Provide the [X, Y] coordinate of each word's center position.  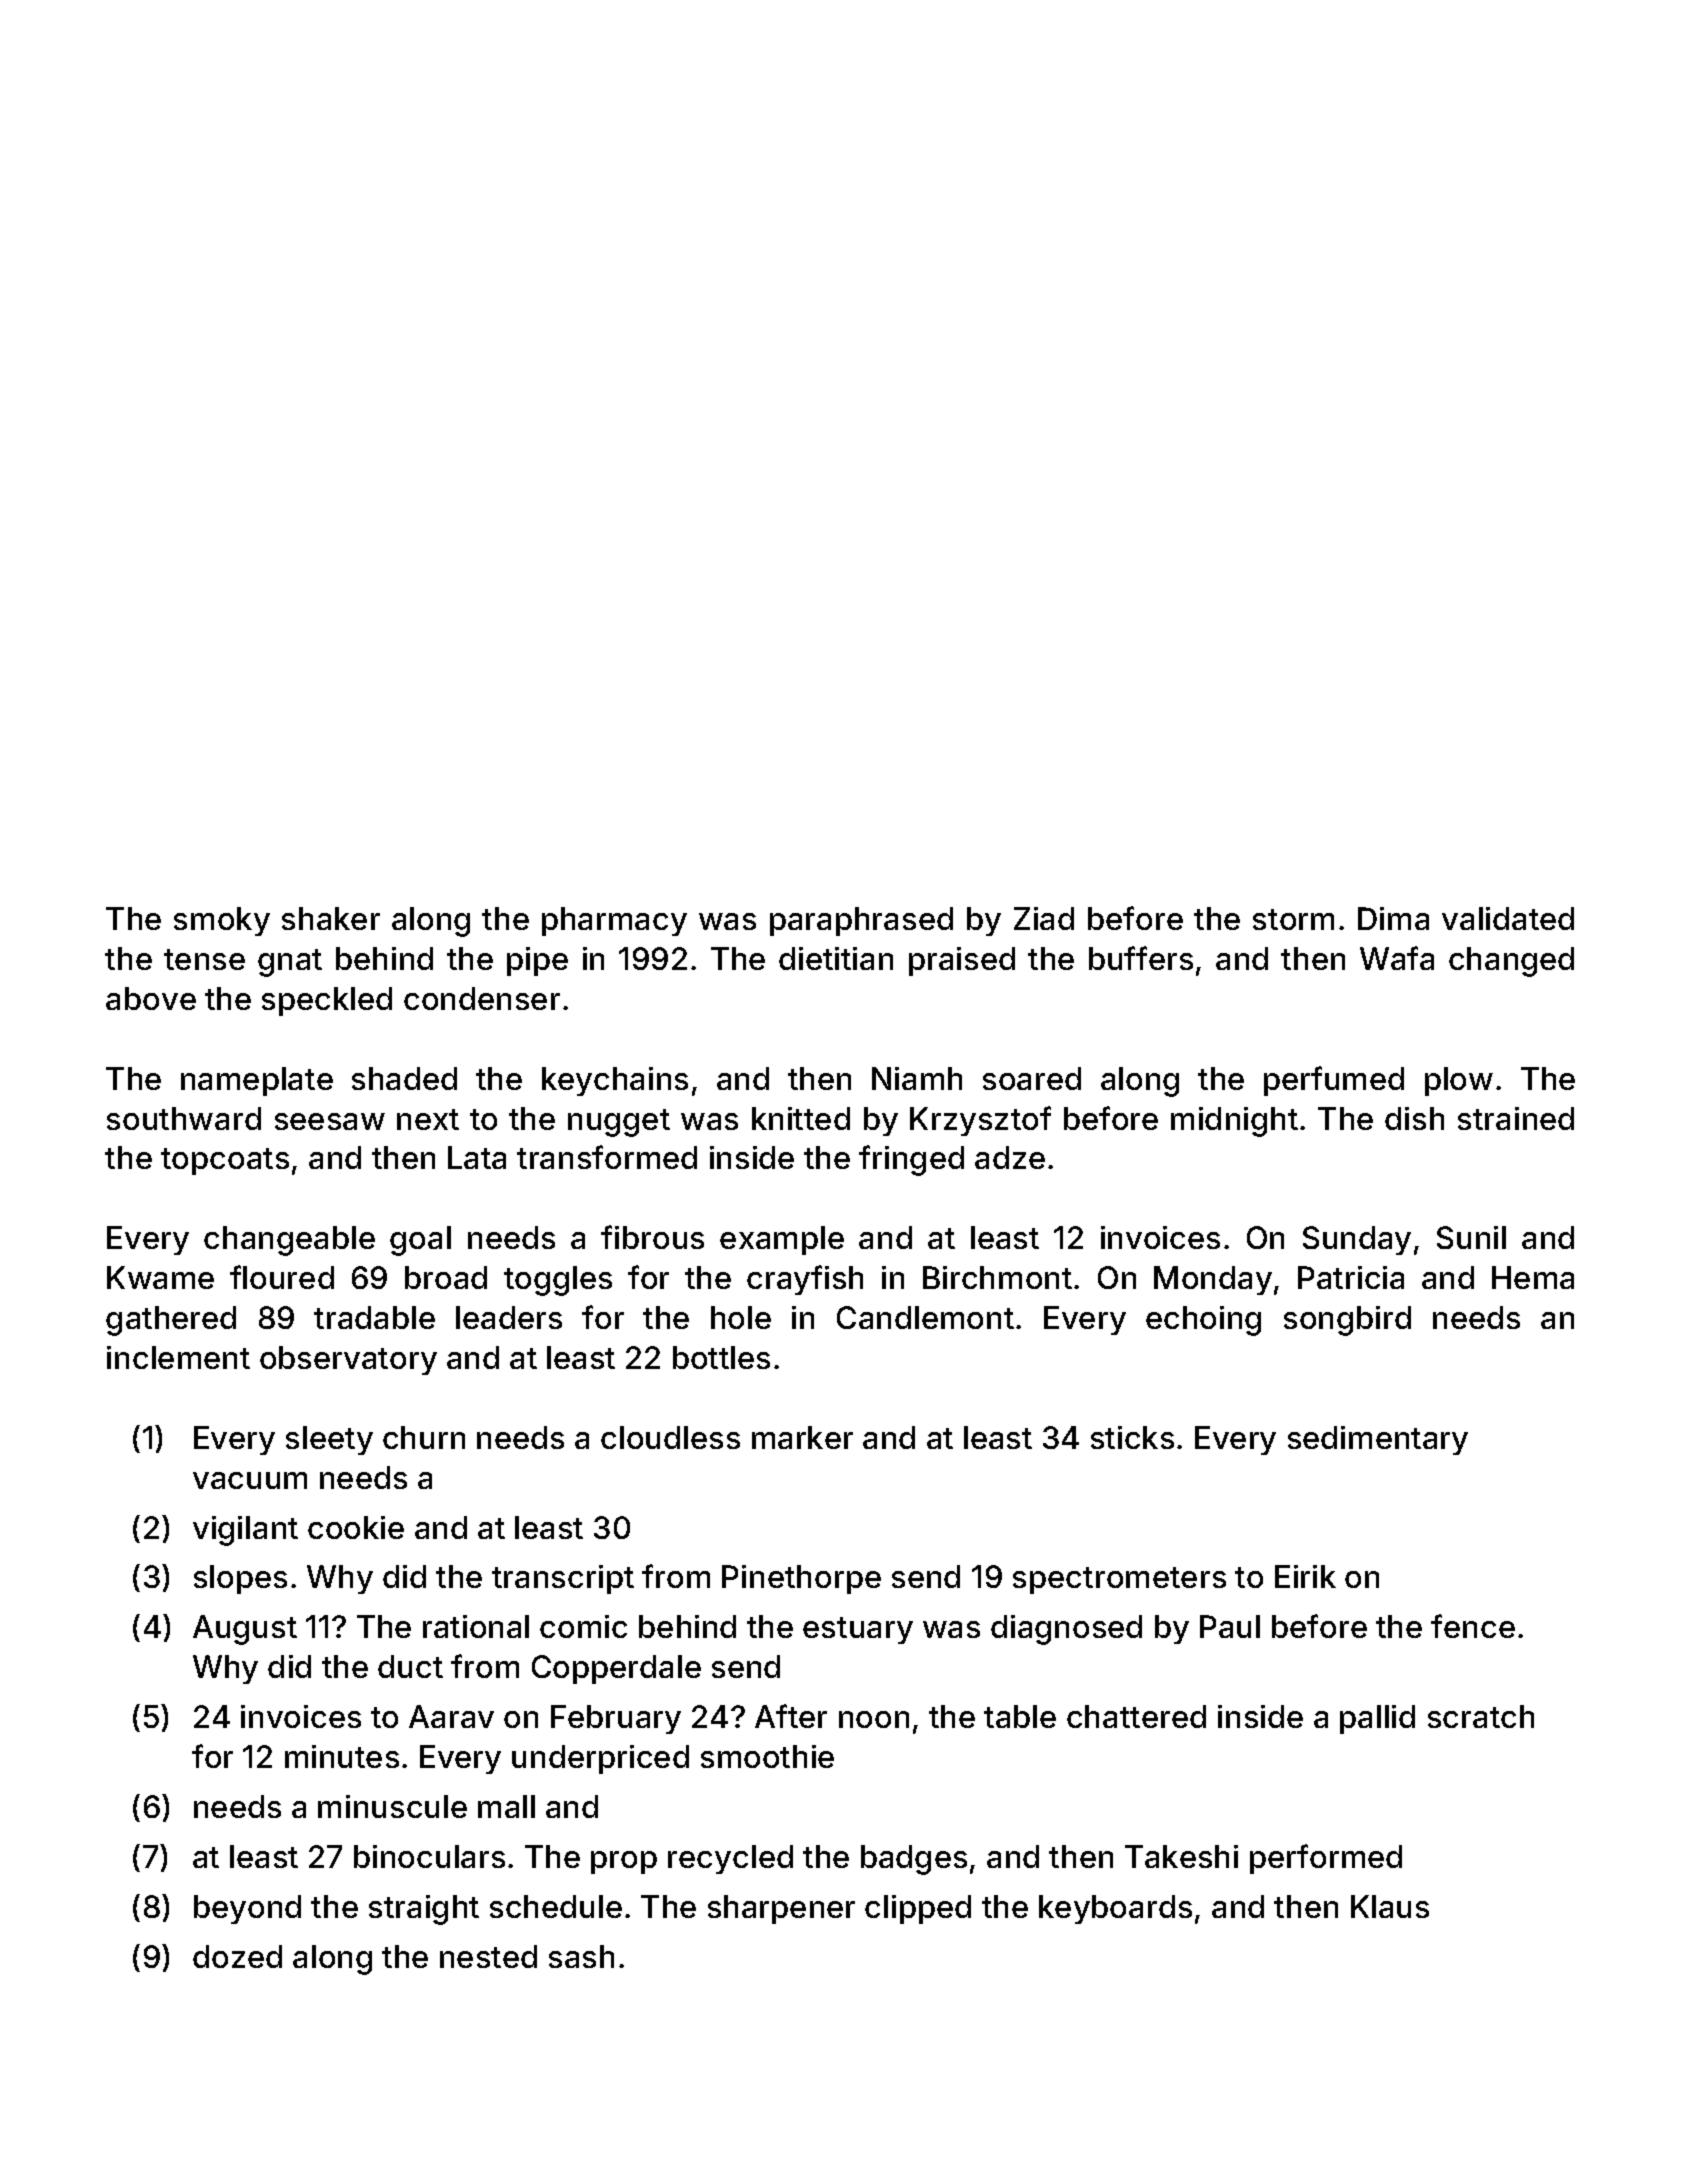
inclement [178, 1357]
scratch [1481, 1716]
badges [914, 1860]
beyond [247, 1909]
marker [802, 1437]
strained [1516, 1118]
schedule [556, 1906]
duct [410, 1666]
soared [1032, 1078]
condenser [482, 998]
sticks [1132, 1437]
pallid [1377, 1719]
